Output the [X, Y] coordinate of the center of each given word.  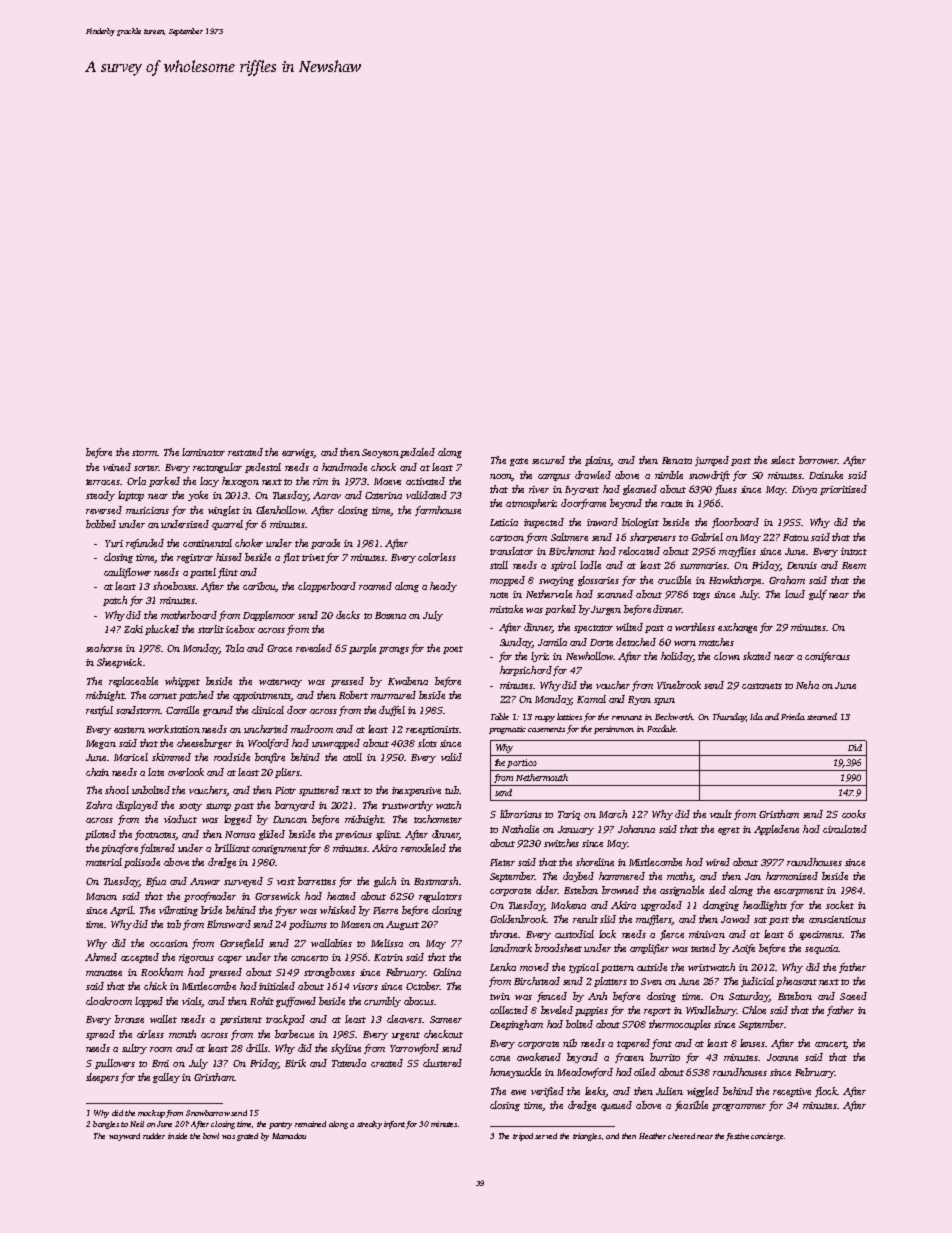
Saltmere [569, 537]
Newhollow [590, 656]
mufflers [653, 920]
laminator [203, 452]
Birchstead [537, 981]
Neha [807, 685]
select [783, 460]
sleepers [102, 1078]
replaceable [133, 682]
